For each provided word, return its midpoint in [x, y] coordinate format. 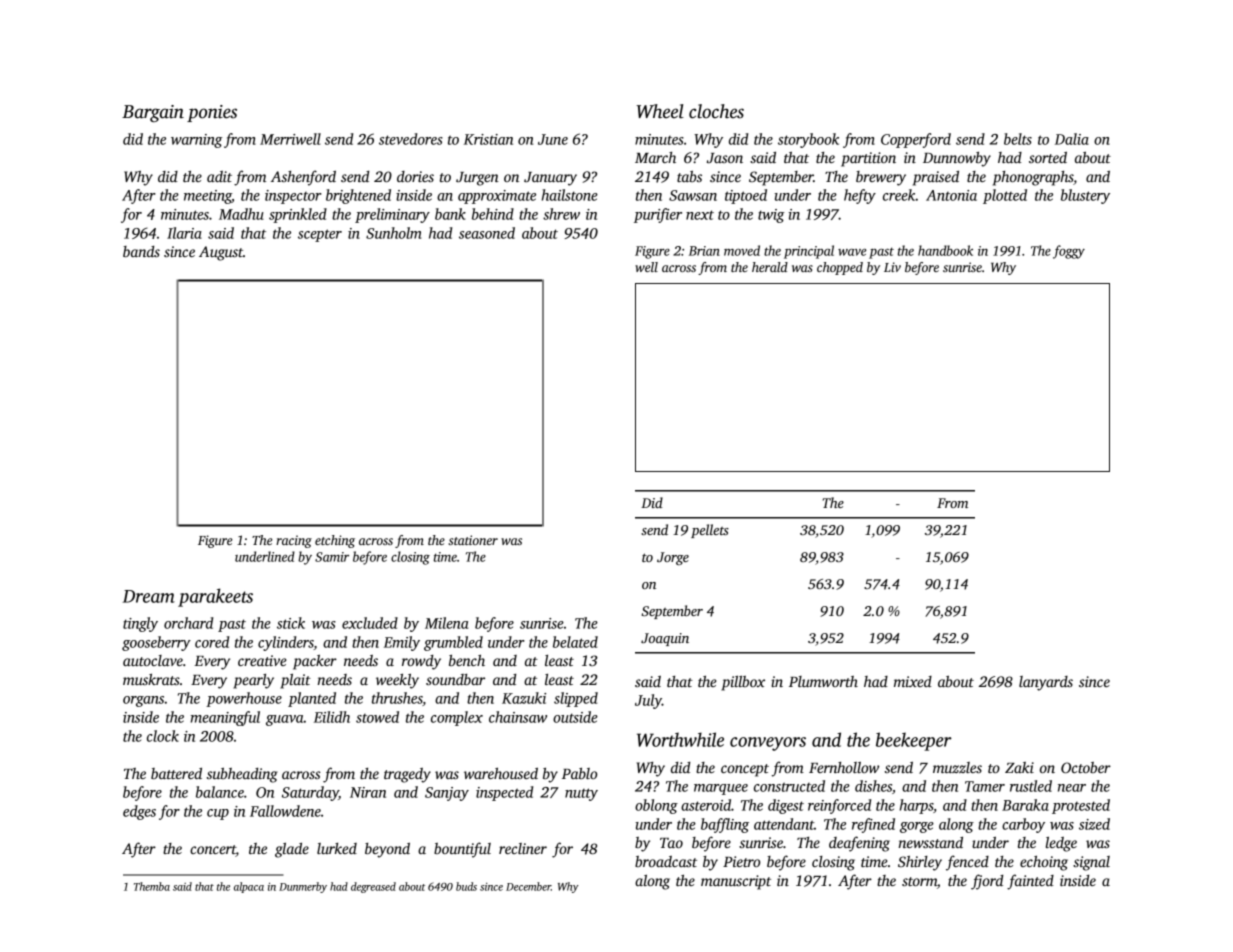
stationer [473, 540]
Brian [704, 251]
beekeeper [914, 741]
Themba [152, 886]
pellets [710, 531]
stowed [377, 717]
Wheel [660, 111]
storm [919, 881]
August [221, 253]
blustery [1085, 196]
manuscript [736, 882]
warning [197, 141]
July [648, 701]
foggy [1069, 252]
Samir [332, 557]
